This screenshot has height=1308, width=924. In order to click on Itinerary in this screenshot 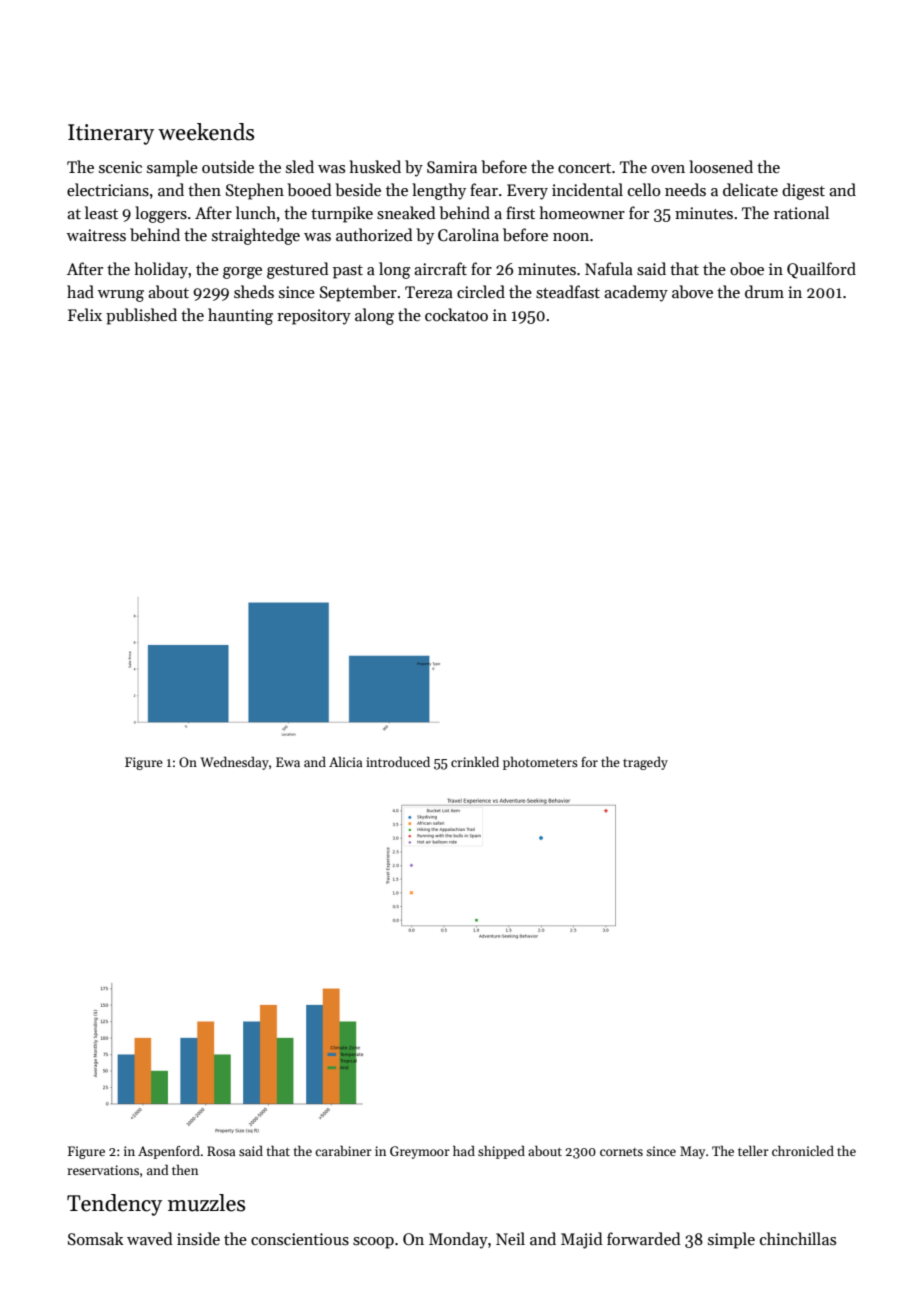, I will do `click(111, 134)`.
